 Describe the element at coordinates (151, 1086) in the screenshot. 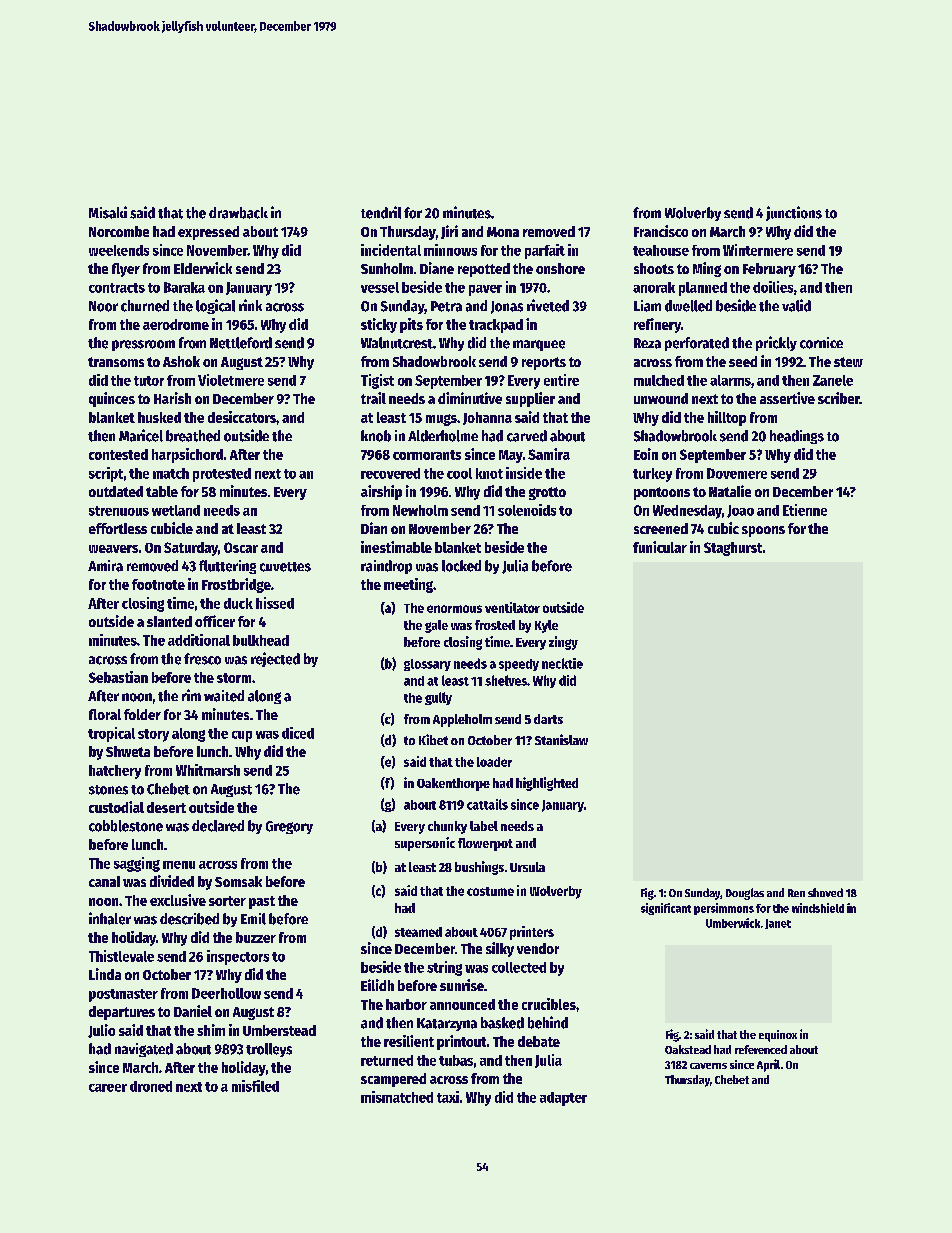

I see `droned` at that location.
